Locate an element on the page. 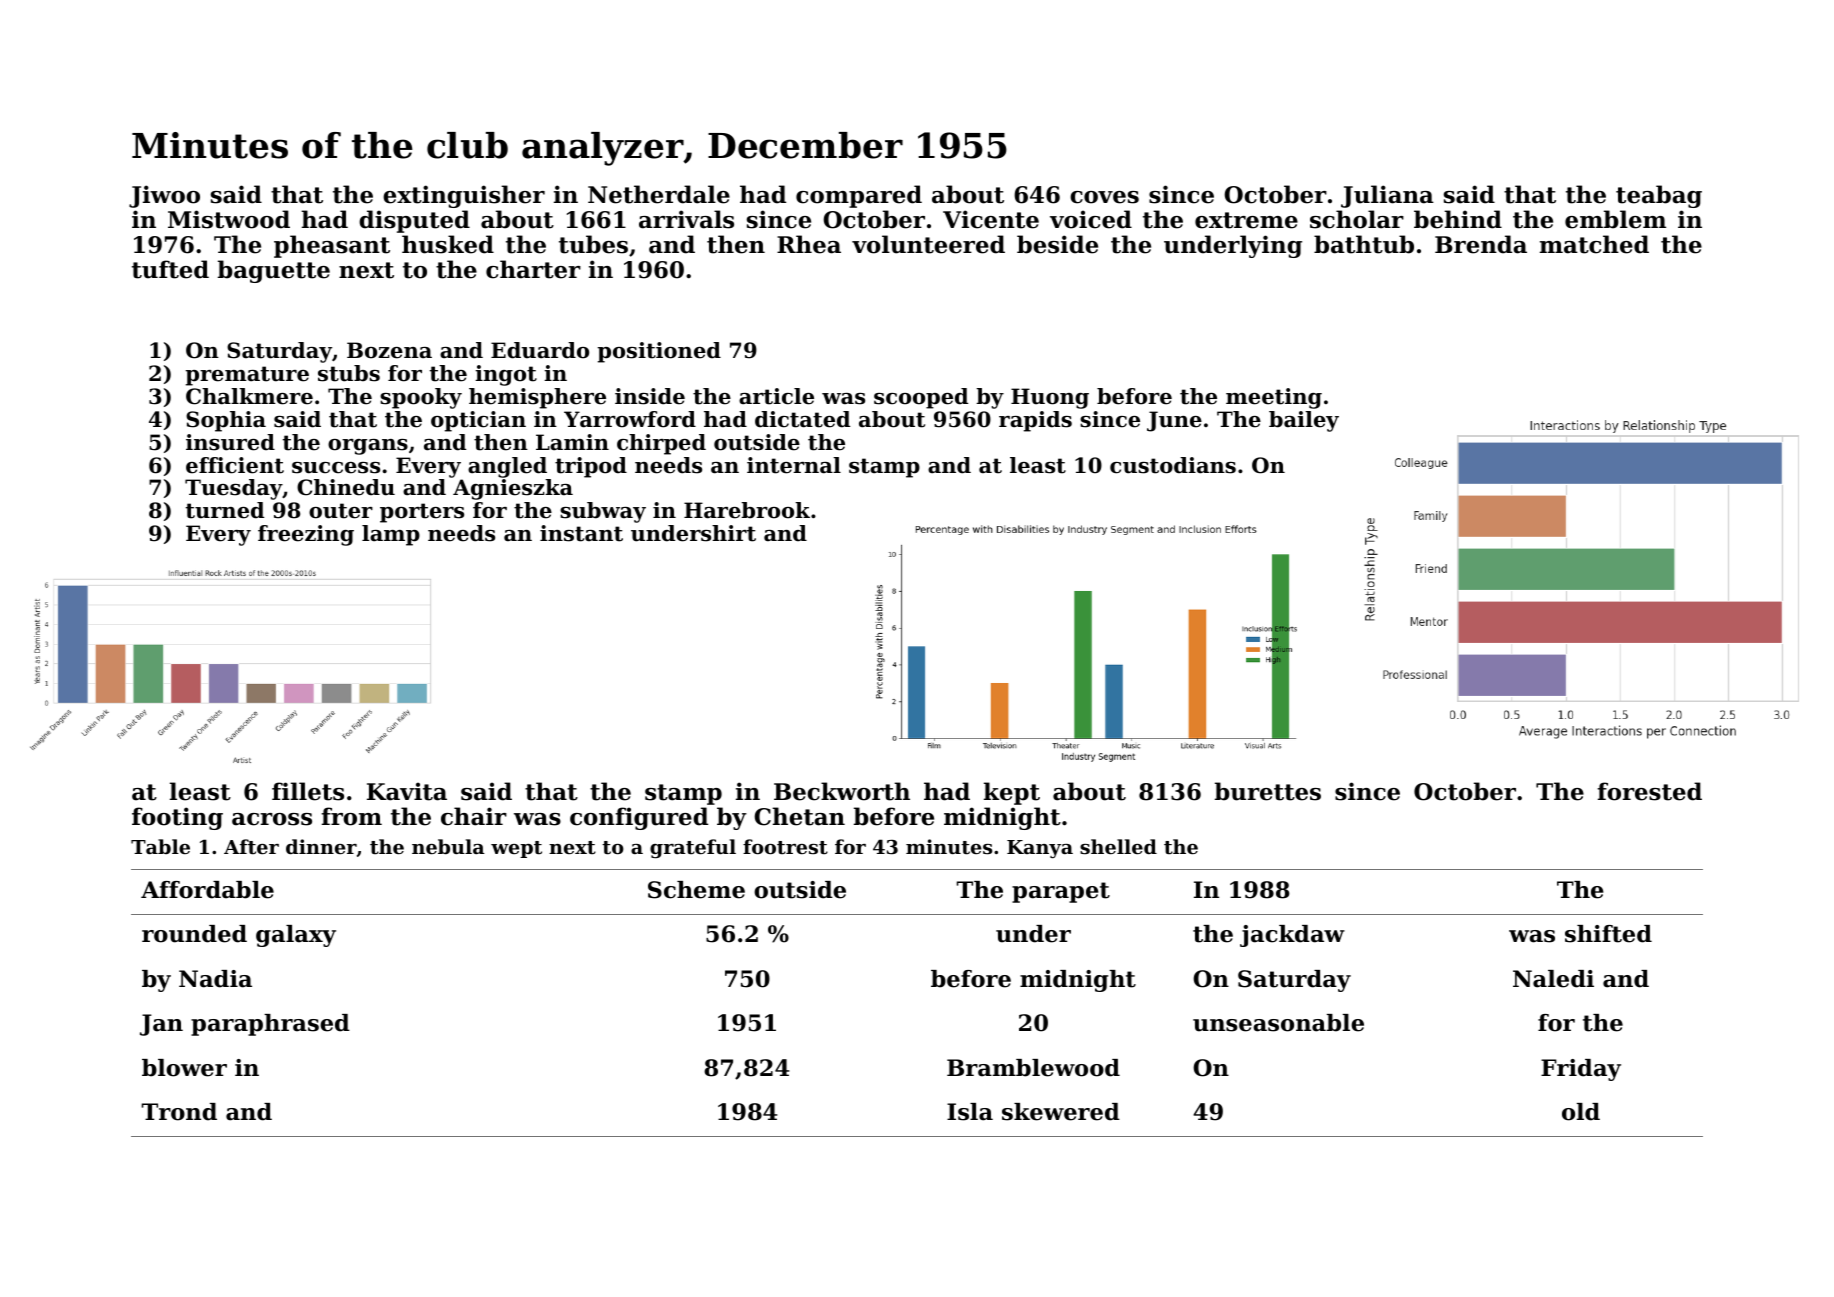  shifted is located at coordinates (1608, 934).
